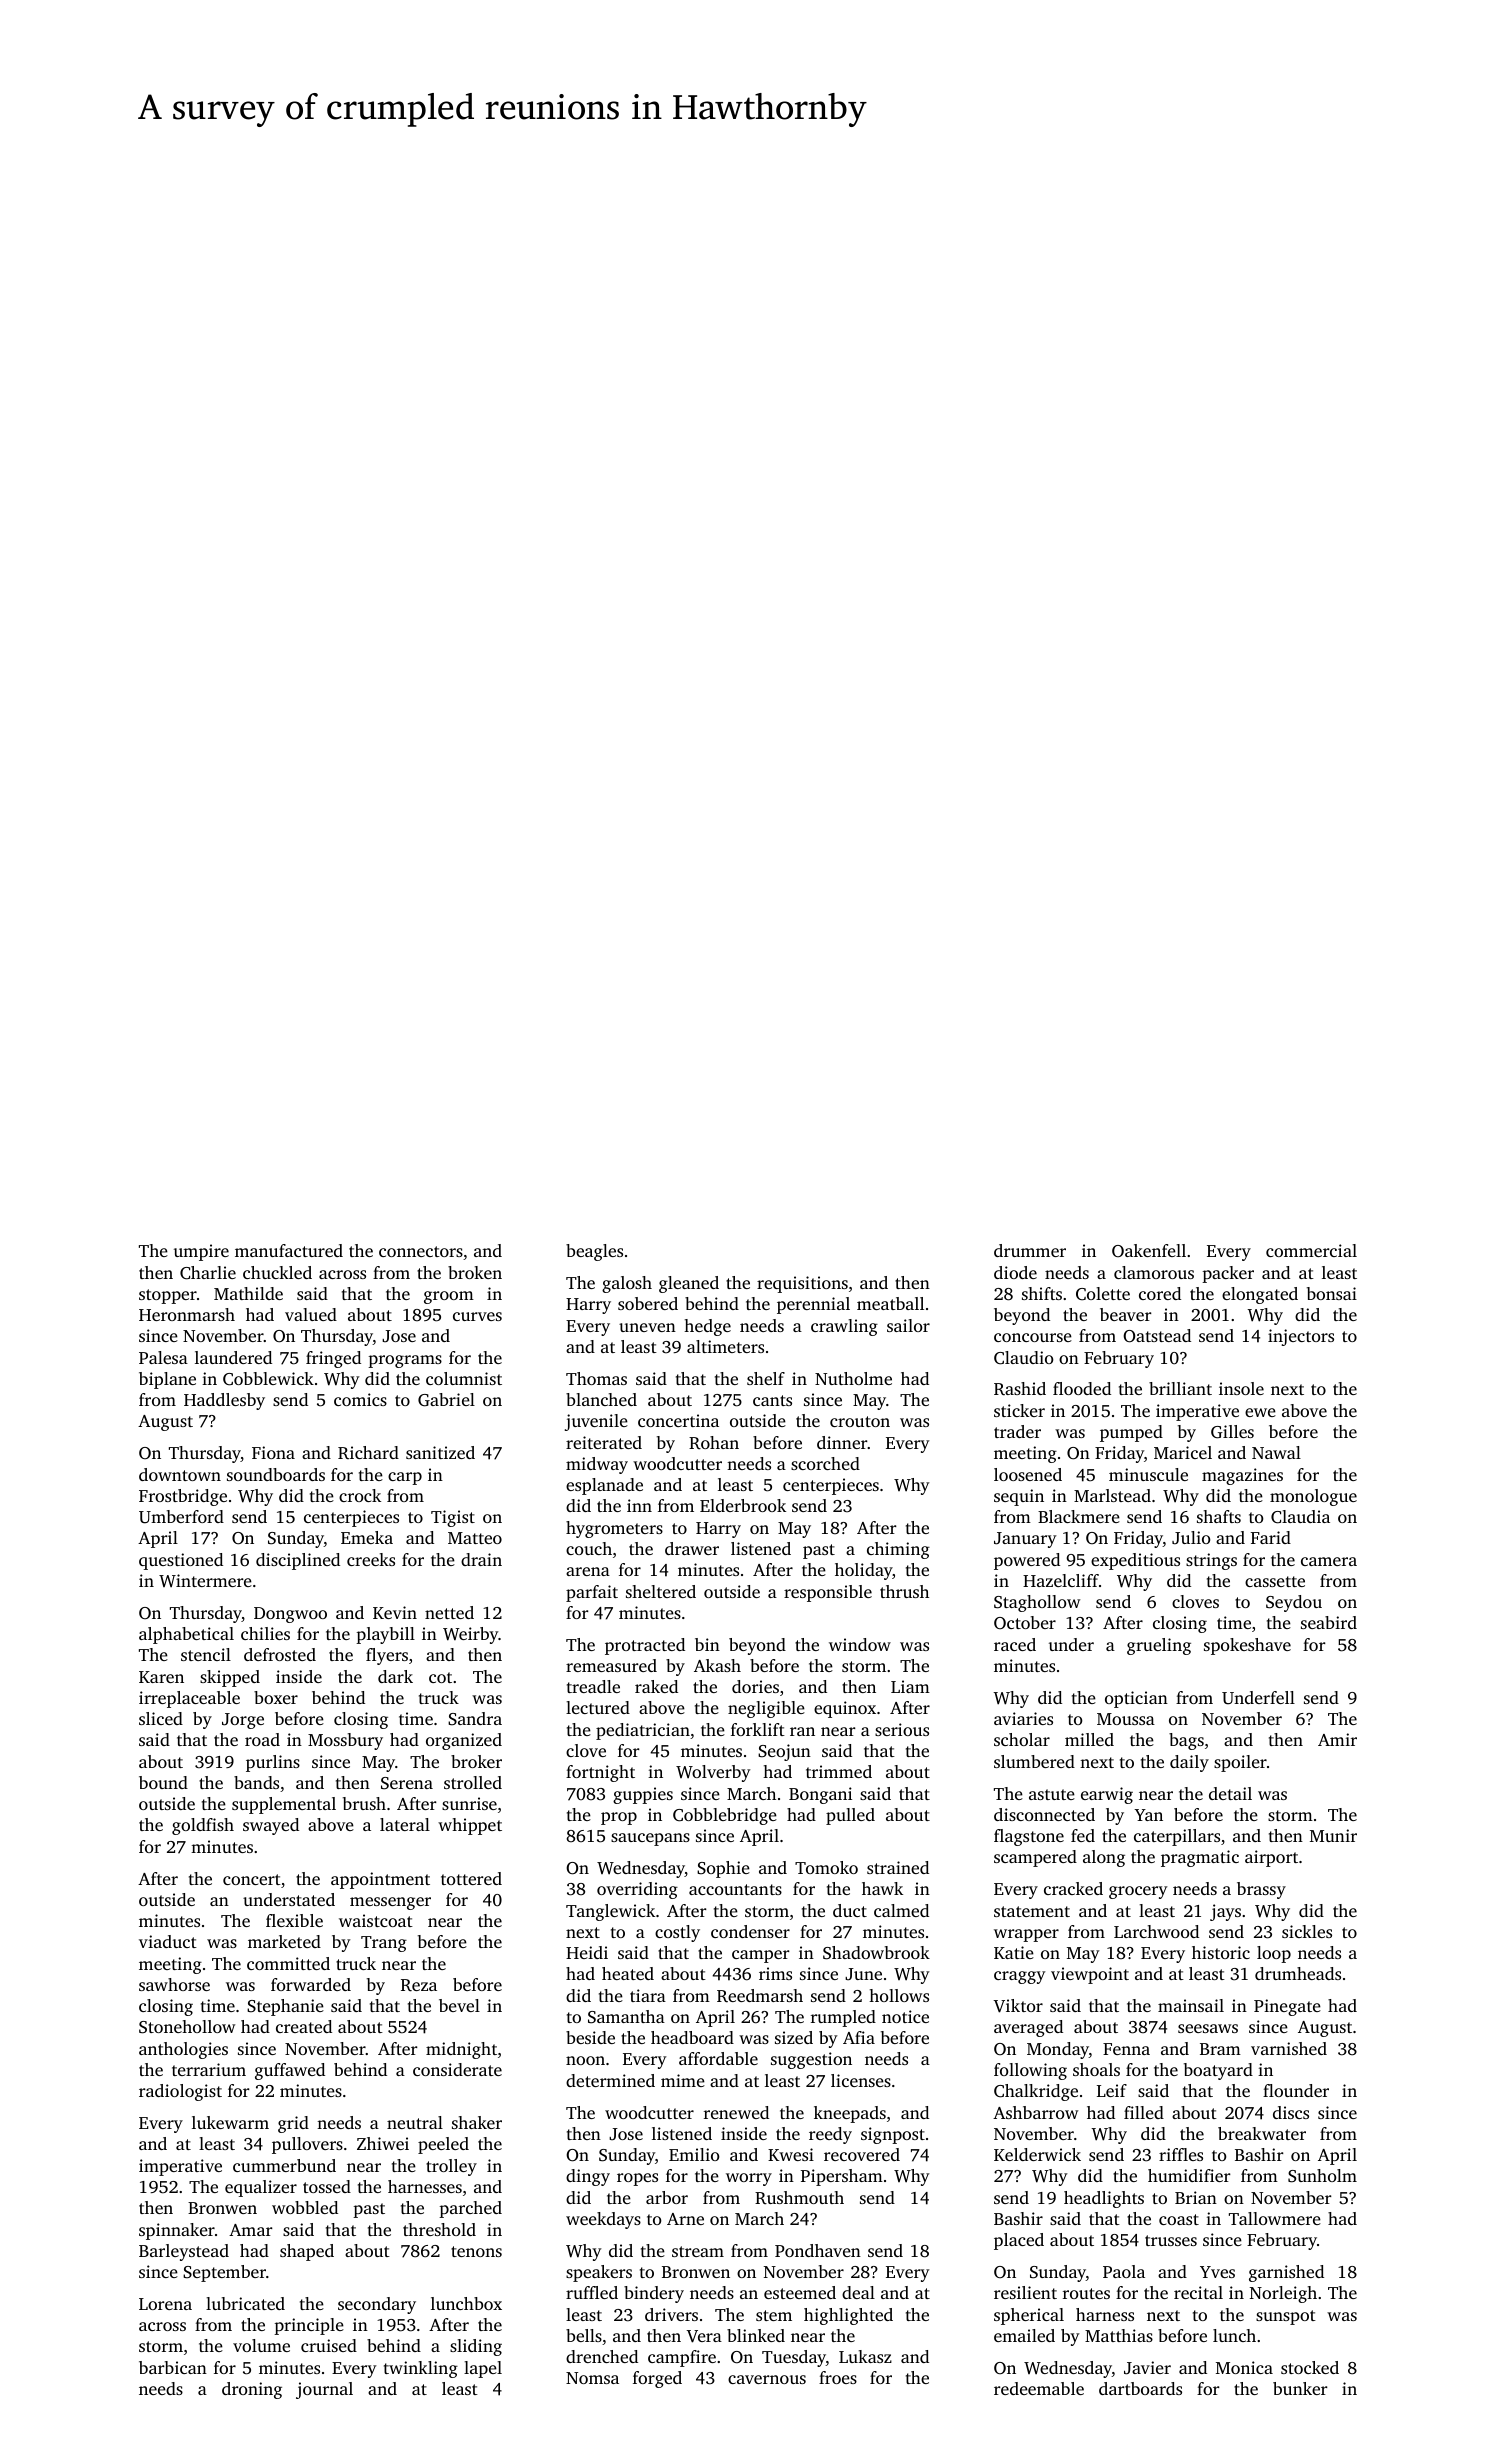 This screenshot has height=2464, width=1496. What do you see at coordinates (1291, 2112) in the screenshot?
I see `discs` at bounding box center [1291, 2112].
